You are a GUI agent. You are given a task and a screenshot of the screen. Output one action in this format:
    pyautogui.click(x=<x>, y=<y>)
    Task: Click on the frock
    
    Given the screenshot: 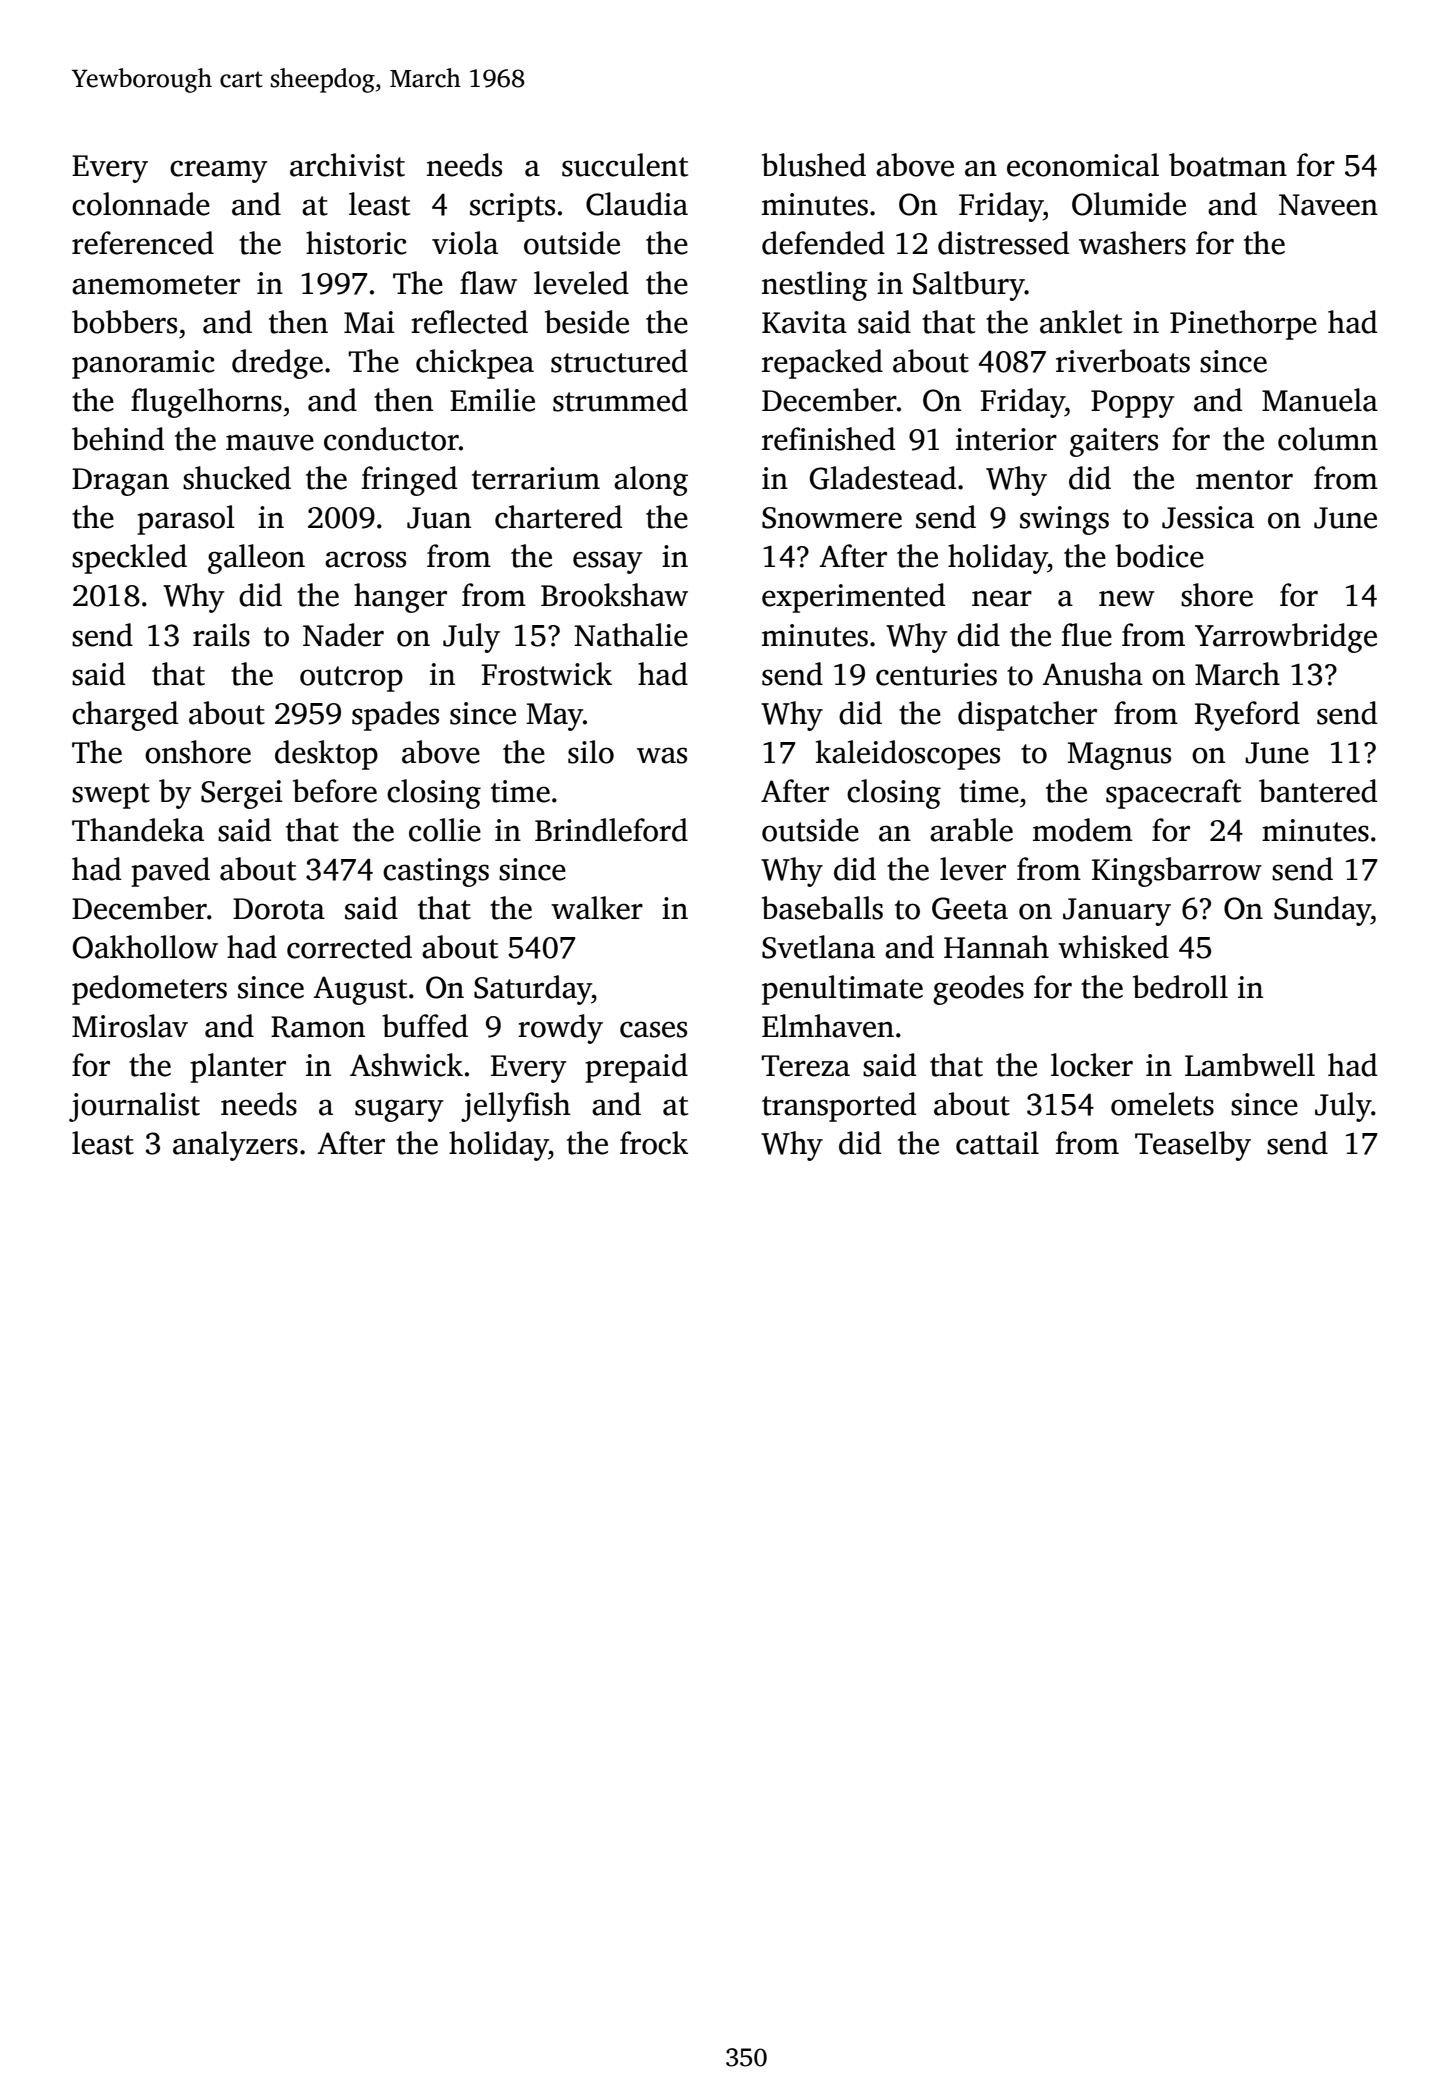 What is the action you would take?
    pyautogui.click(x=654, y=1143)
